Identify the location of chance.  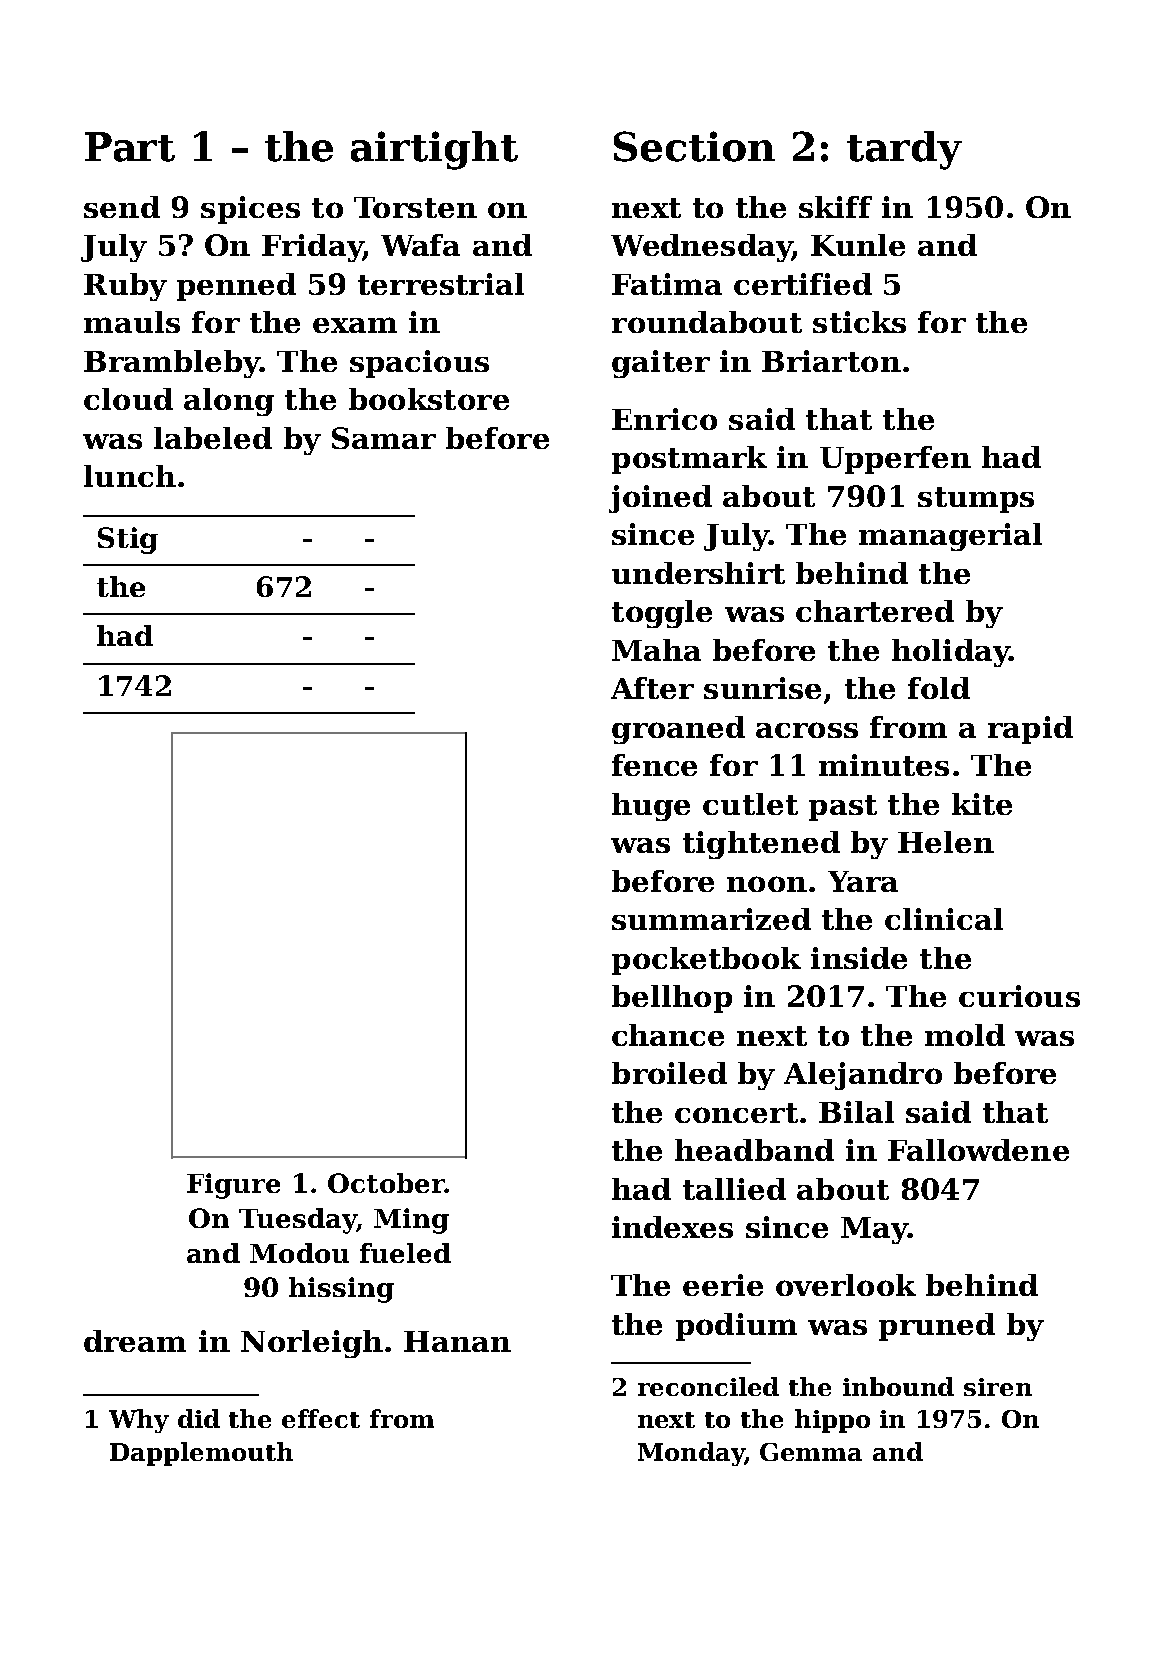
(668, 1035).
